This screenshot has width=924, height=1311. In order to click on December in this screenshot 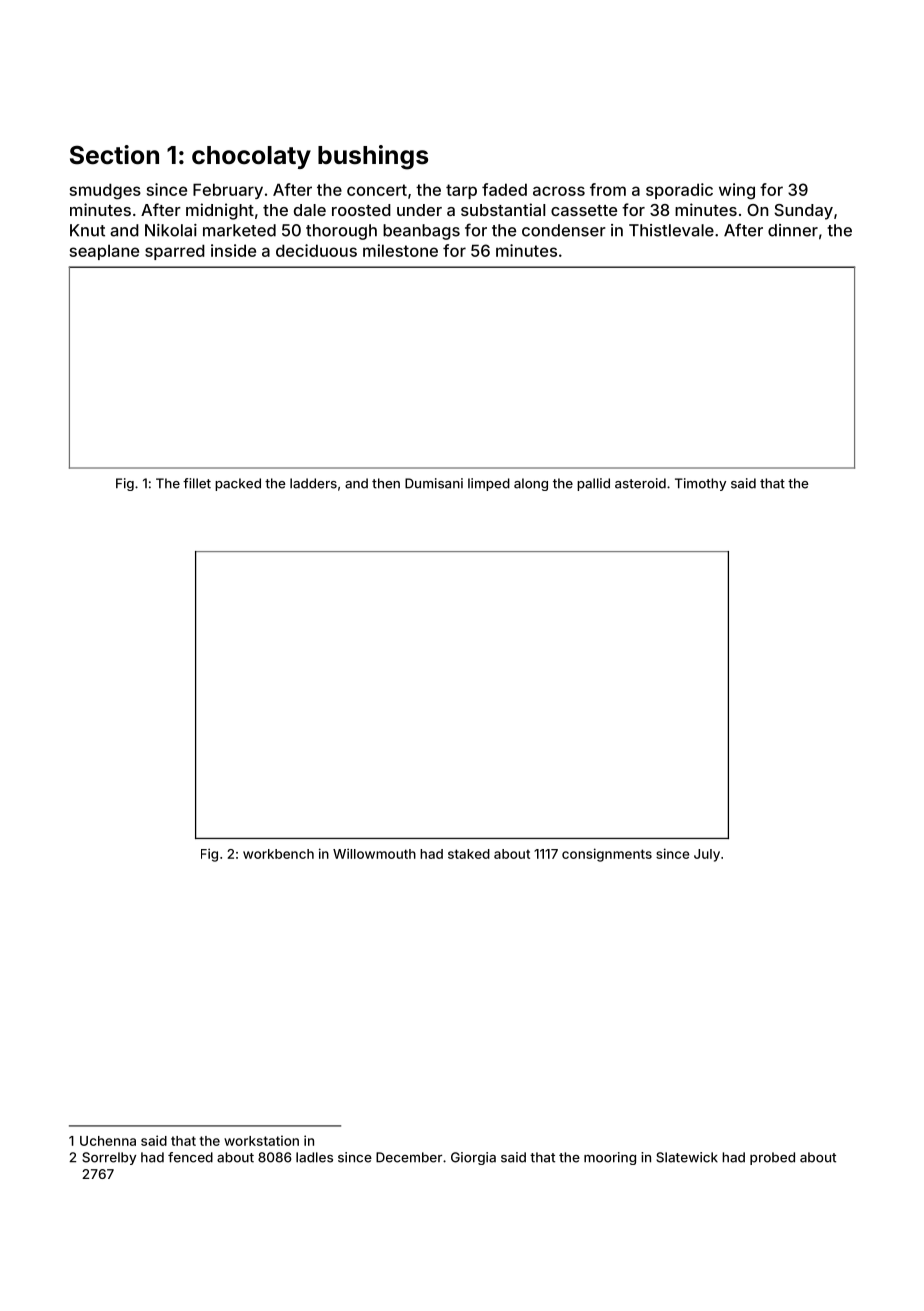, I will do `click(409, 1157)`.
